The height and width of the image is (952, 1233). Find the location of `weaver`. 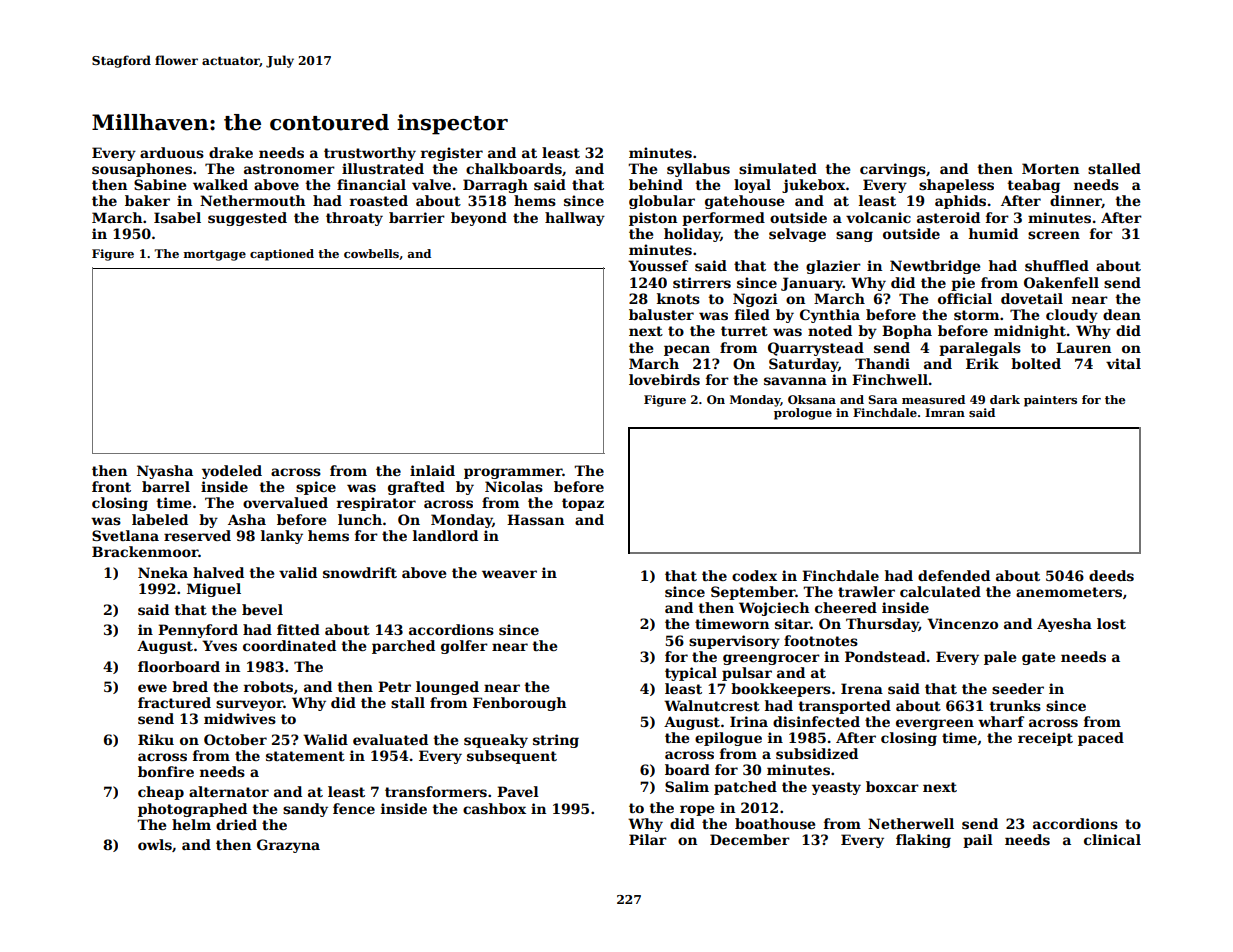

weaver is located at coordinates (509, 574).
